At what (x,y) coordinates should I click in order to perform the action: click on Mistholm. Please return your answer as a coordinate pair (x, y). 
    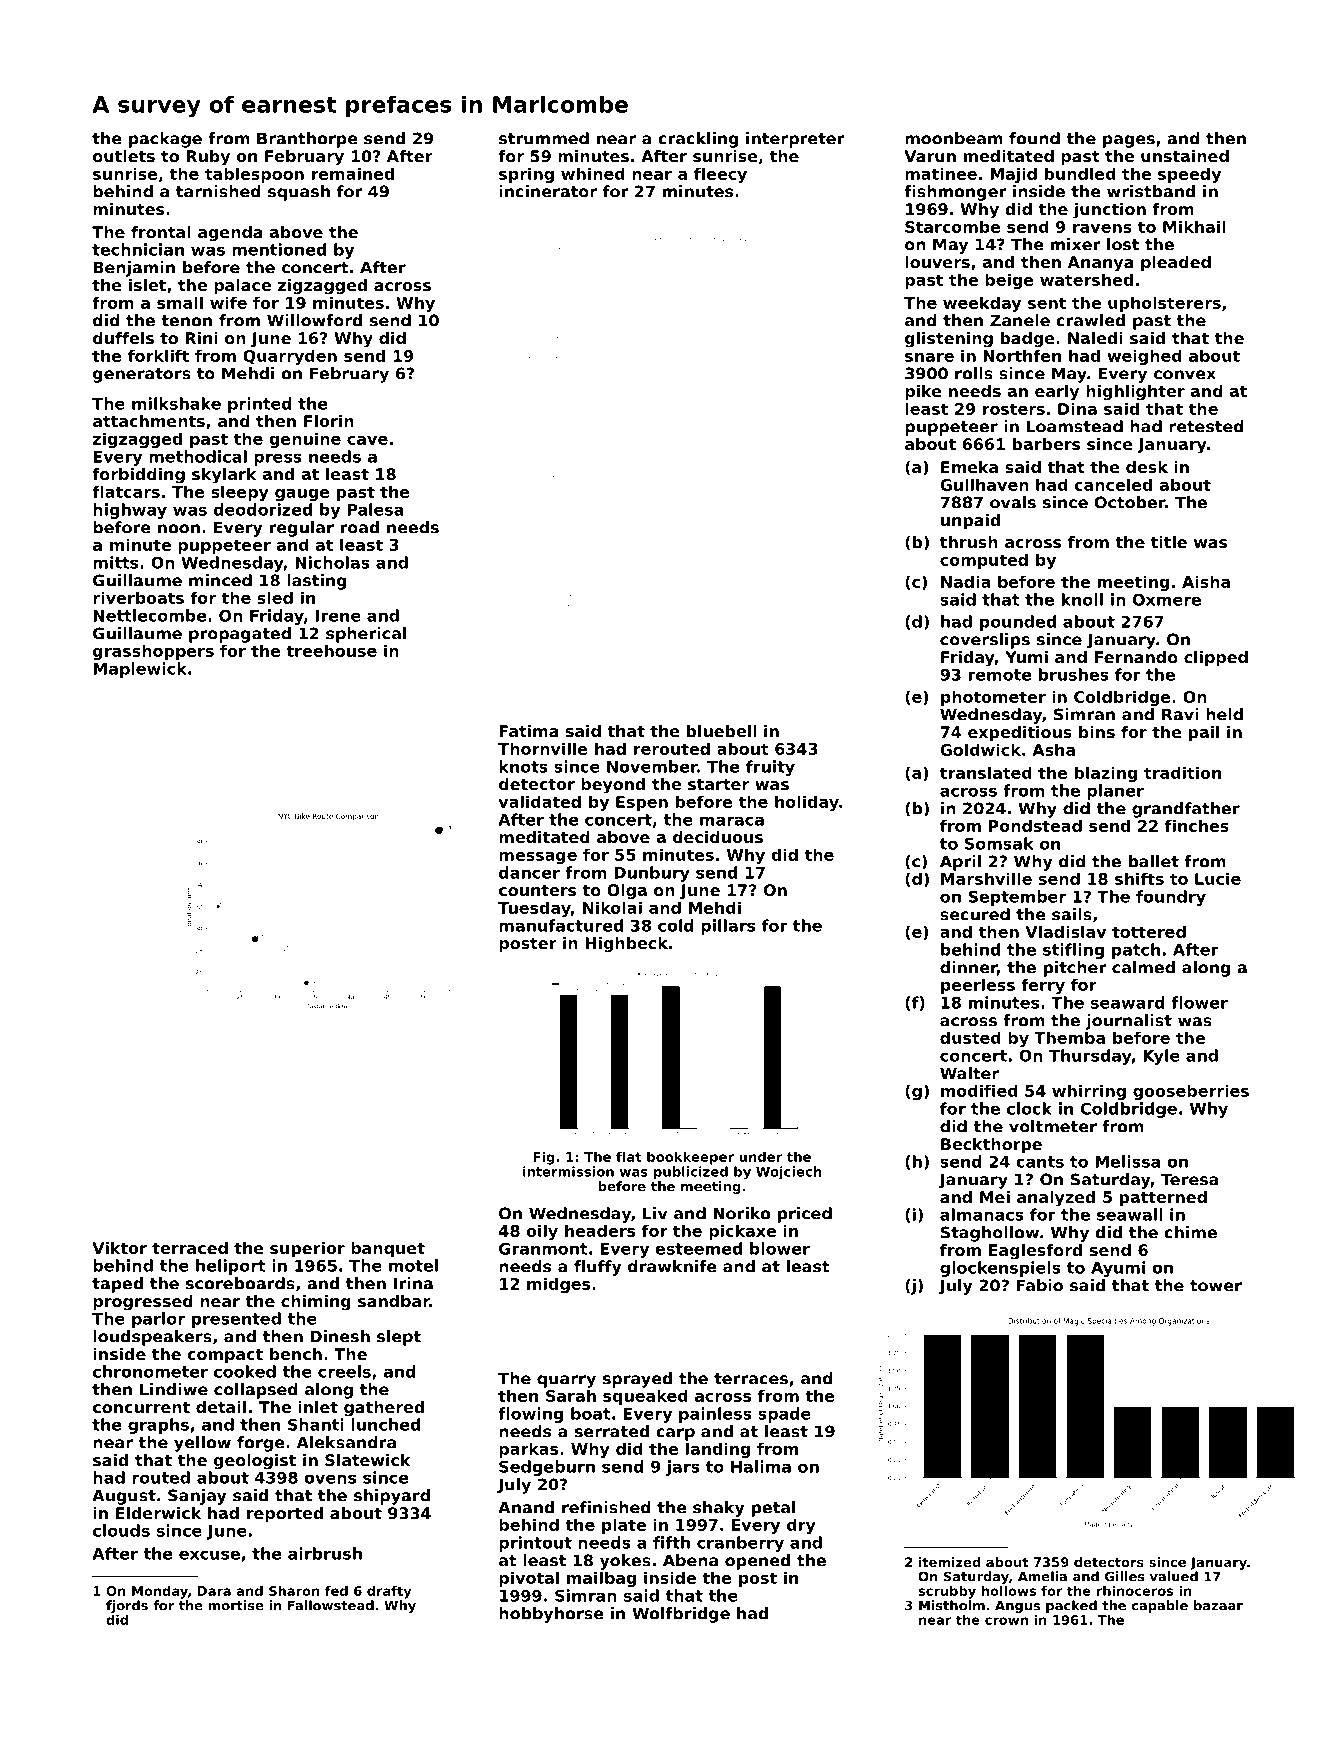
    Looking at the image, I should click on (952, 1605).
